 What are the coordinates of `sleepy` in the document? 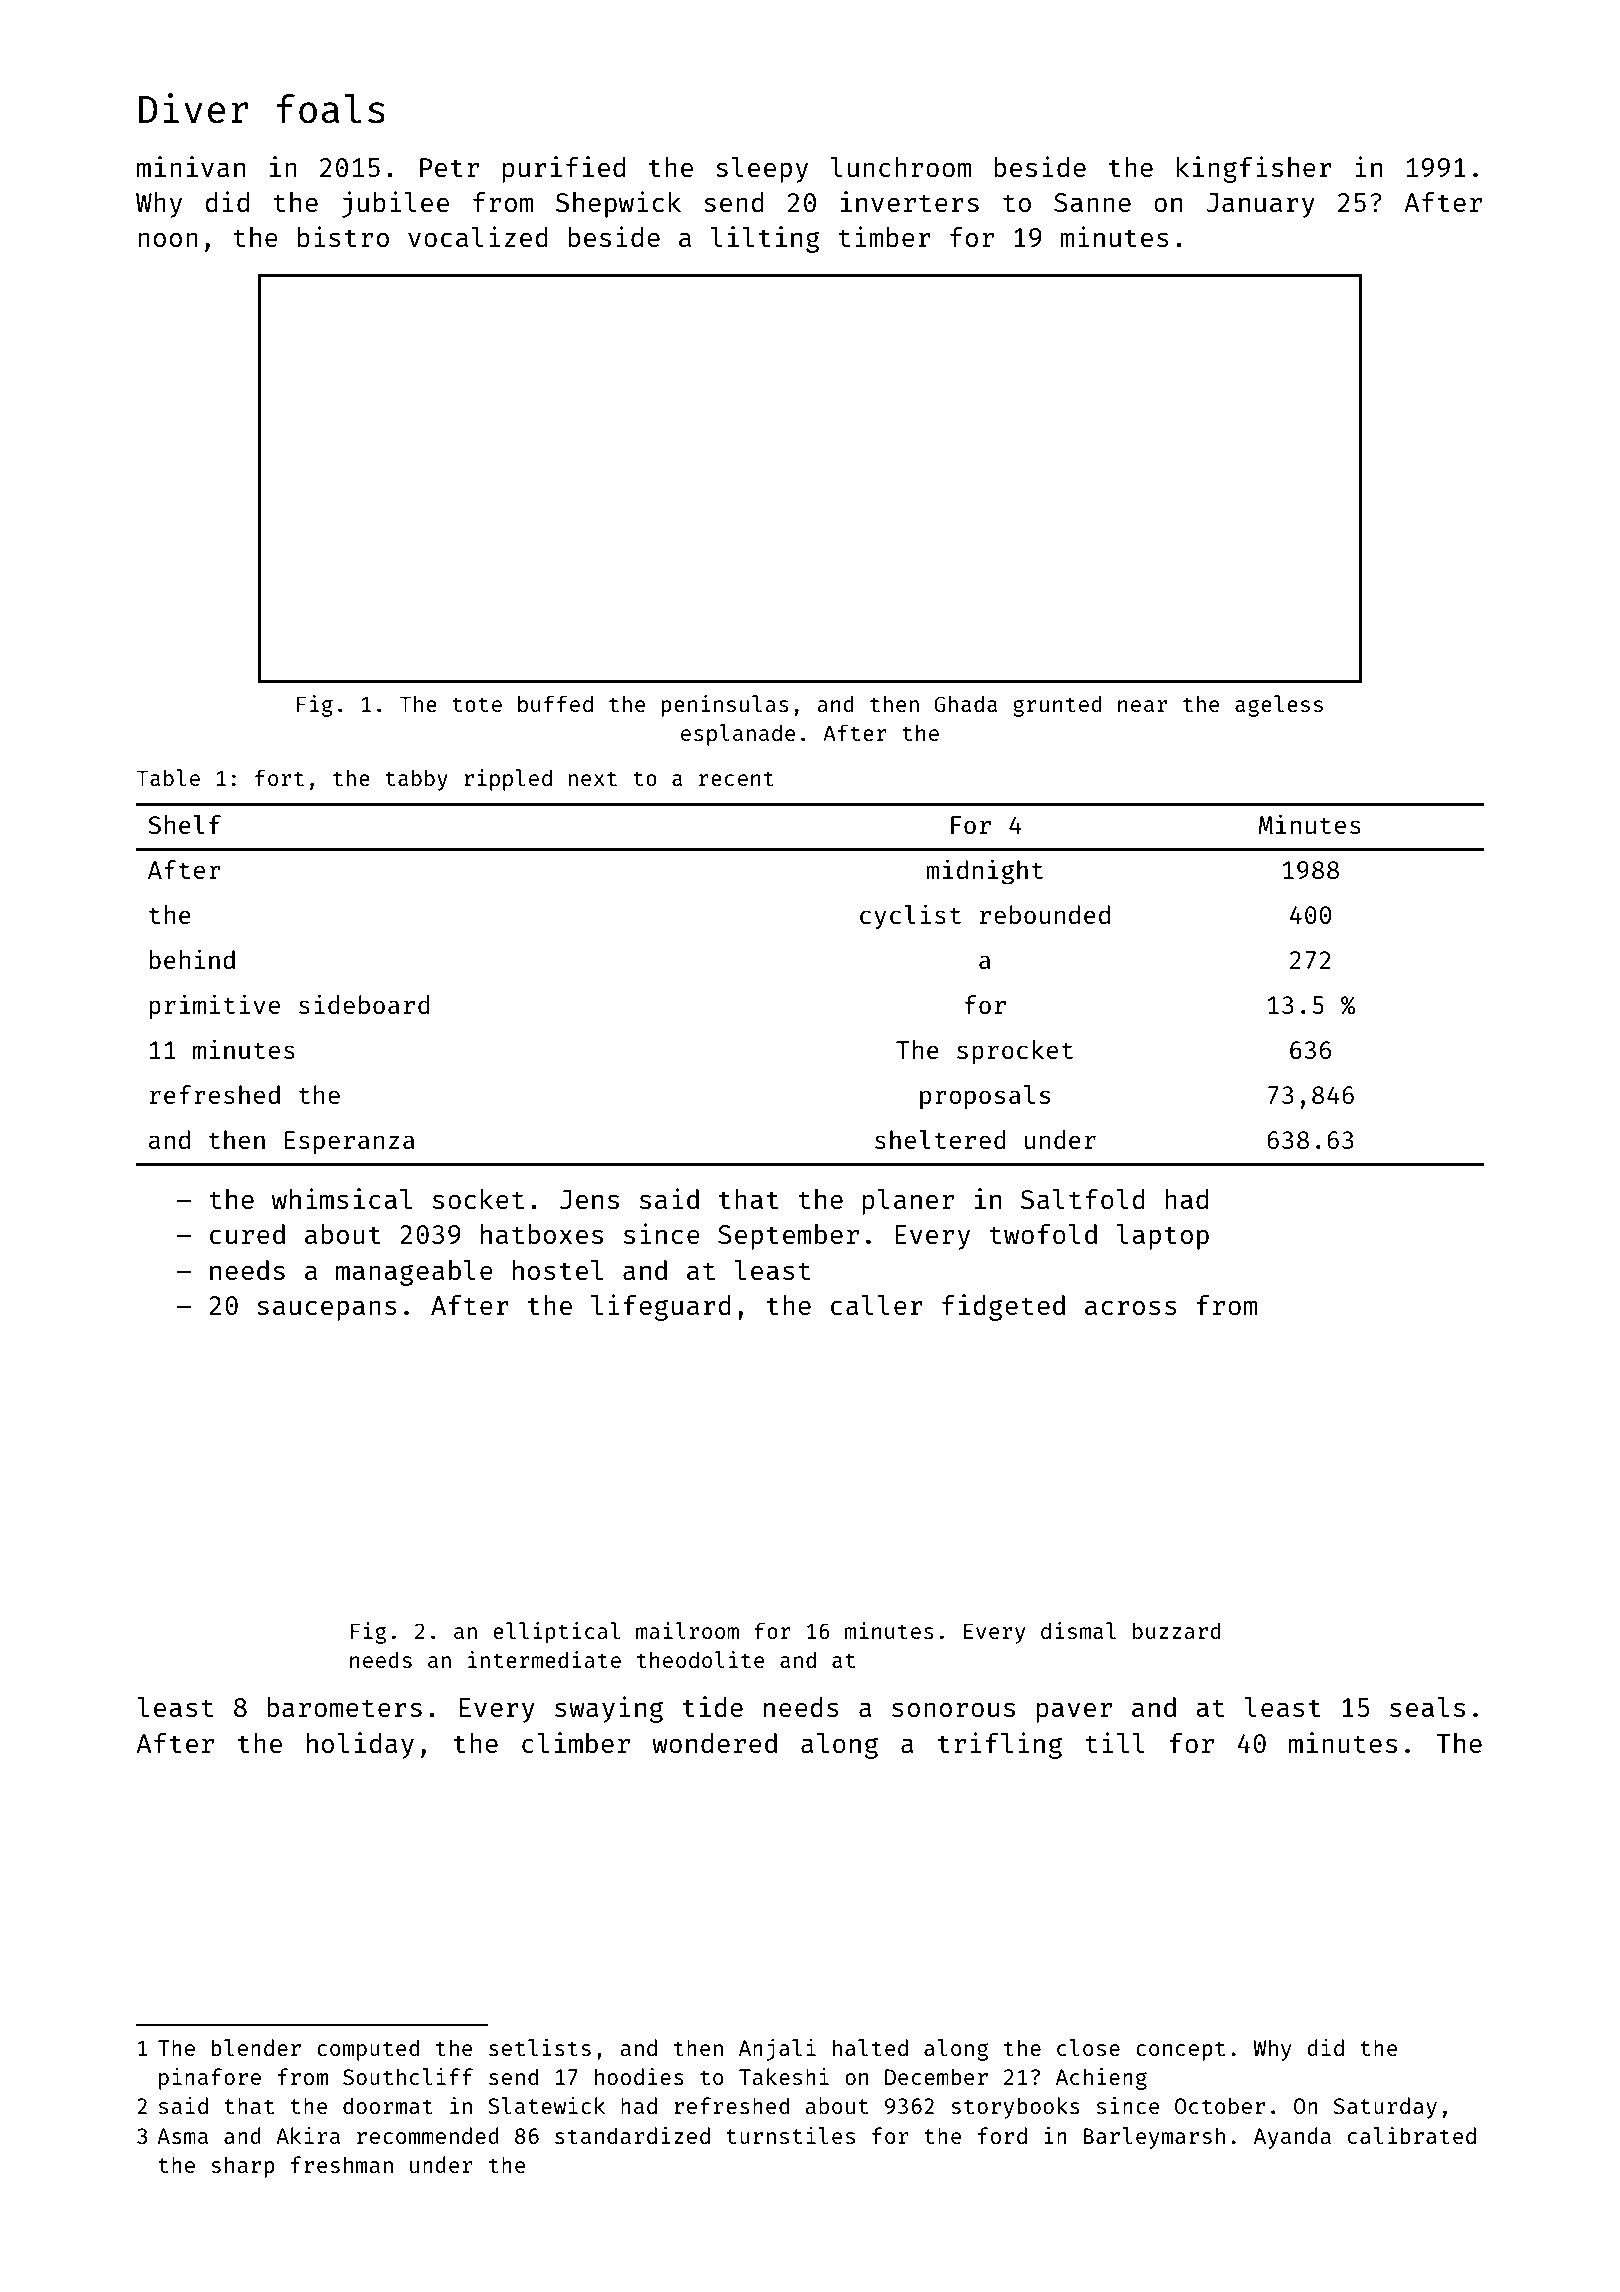 It's located at (762, 170).
